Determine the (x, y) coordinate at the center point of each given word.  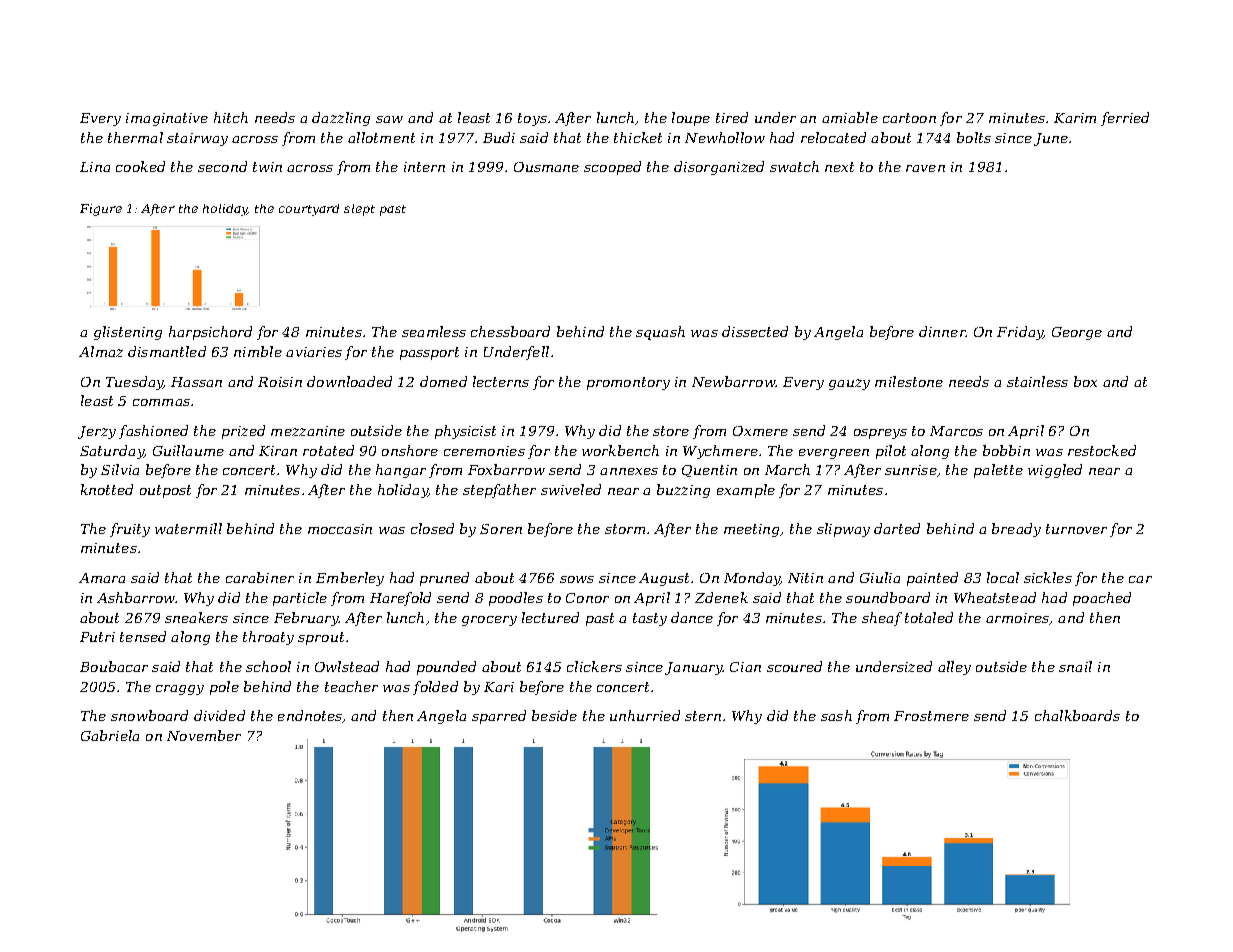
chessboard (510, 331)
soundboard (888, 597)
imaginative (167, 119)
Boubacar (114, 666)
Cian (745, 667)
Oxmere (760, 431)
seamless (434, 331)
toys (532, 119)
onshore (410, 450)
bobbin (1006, 450)
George (1077, 333)
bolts (974, 137)
